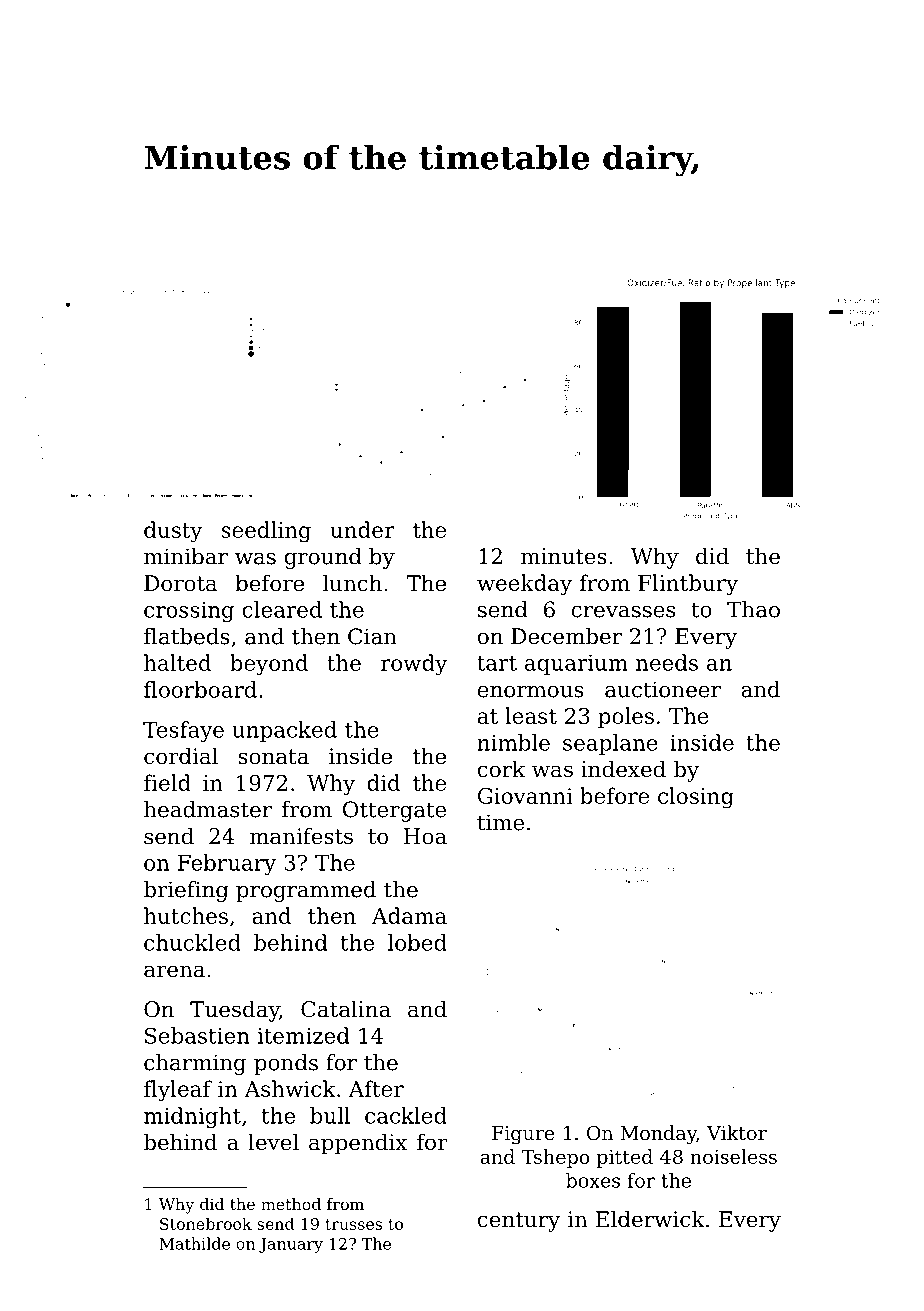 The width and height of the page is (924, 1311). Describe the element at coordinates (417, 942) in the page. I see `lobed` at that location.
